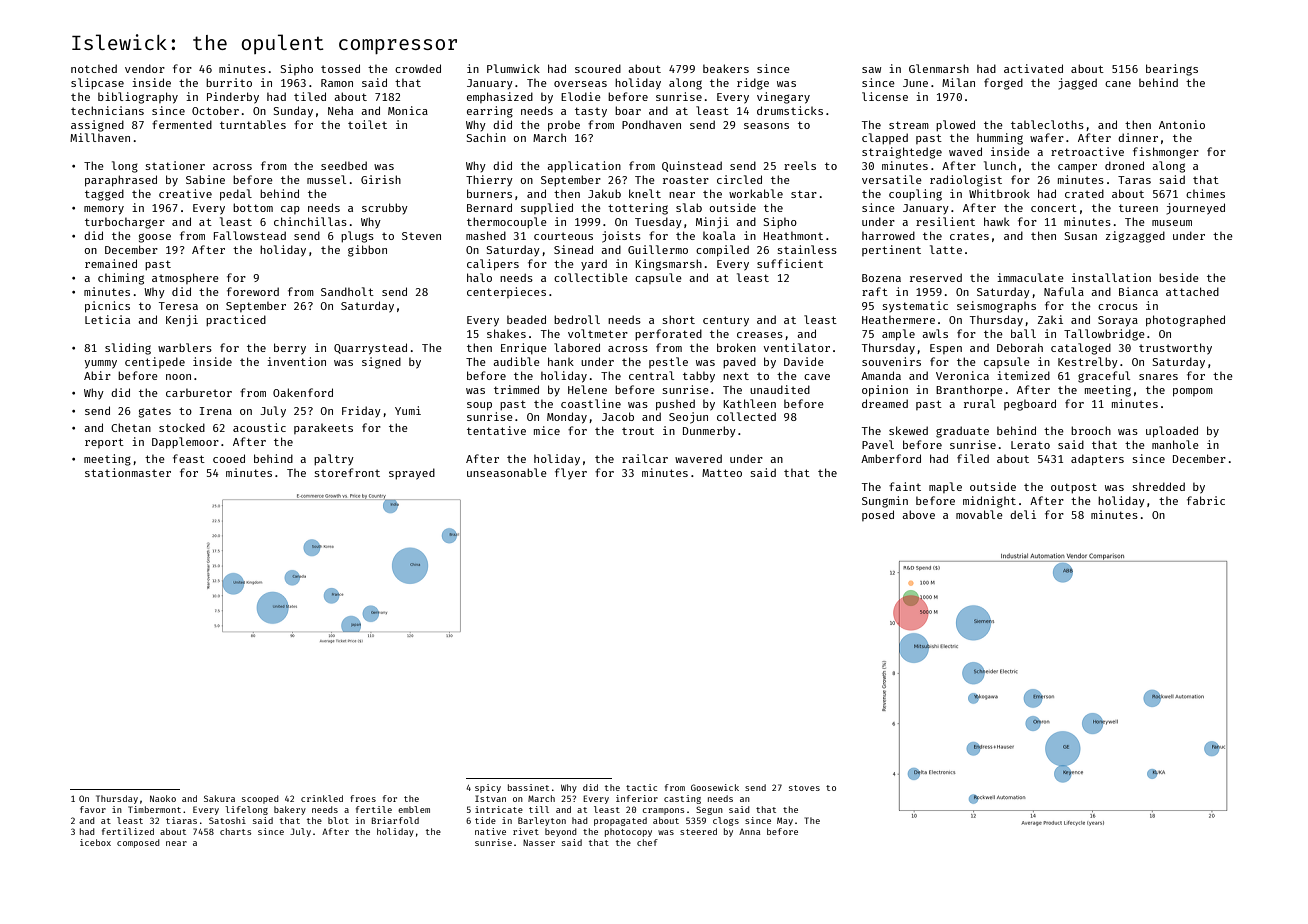 The height and width of the image is (924, 1308). Describe the element at coordinates (1023, 514) in the image. I see `deli` at that location.
